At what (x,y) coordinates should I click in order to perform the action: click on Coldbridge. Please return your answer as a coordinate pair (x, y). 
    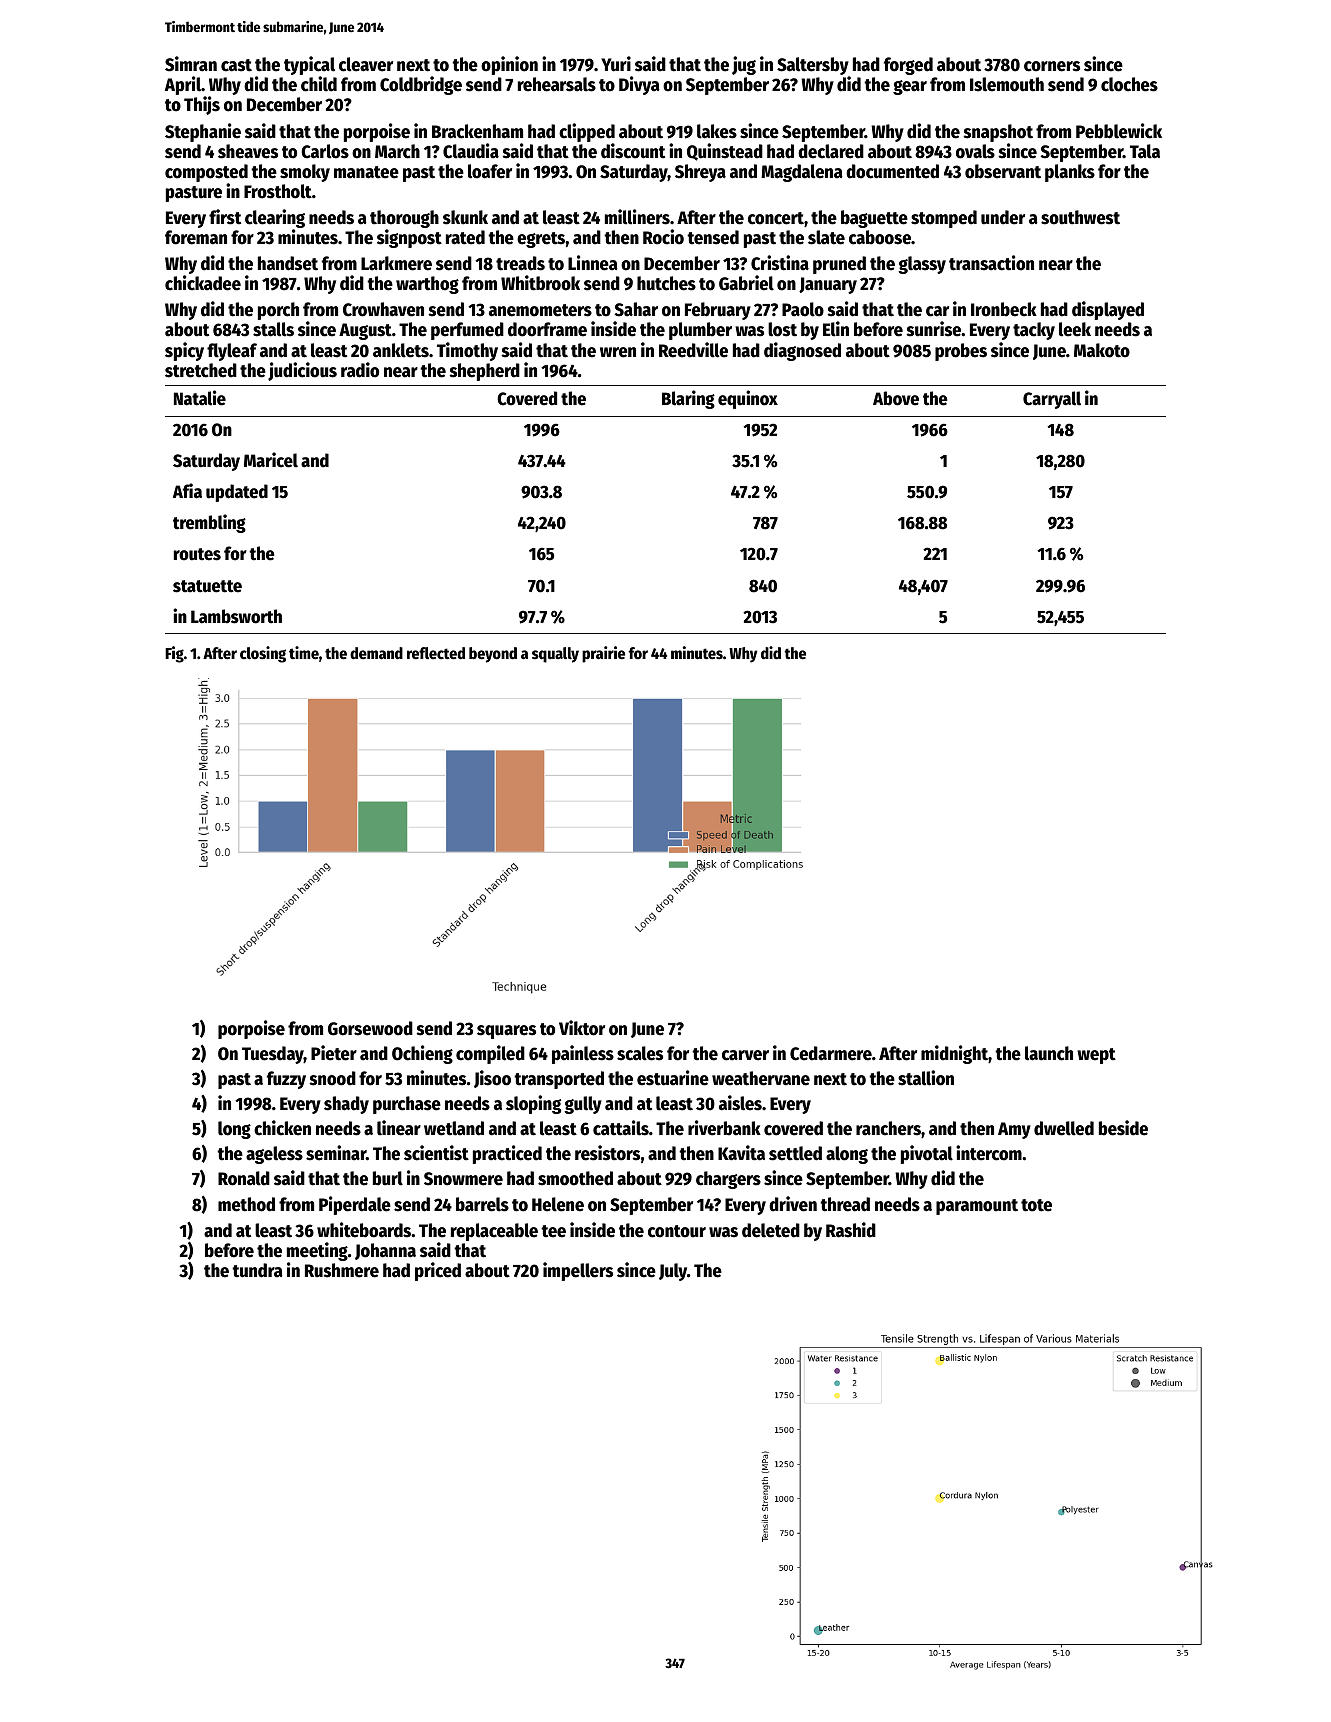
    Looking at the image, I should click on (421, 85).
